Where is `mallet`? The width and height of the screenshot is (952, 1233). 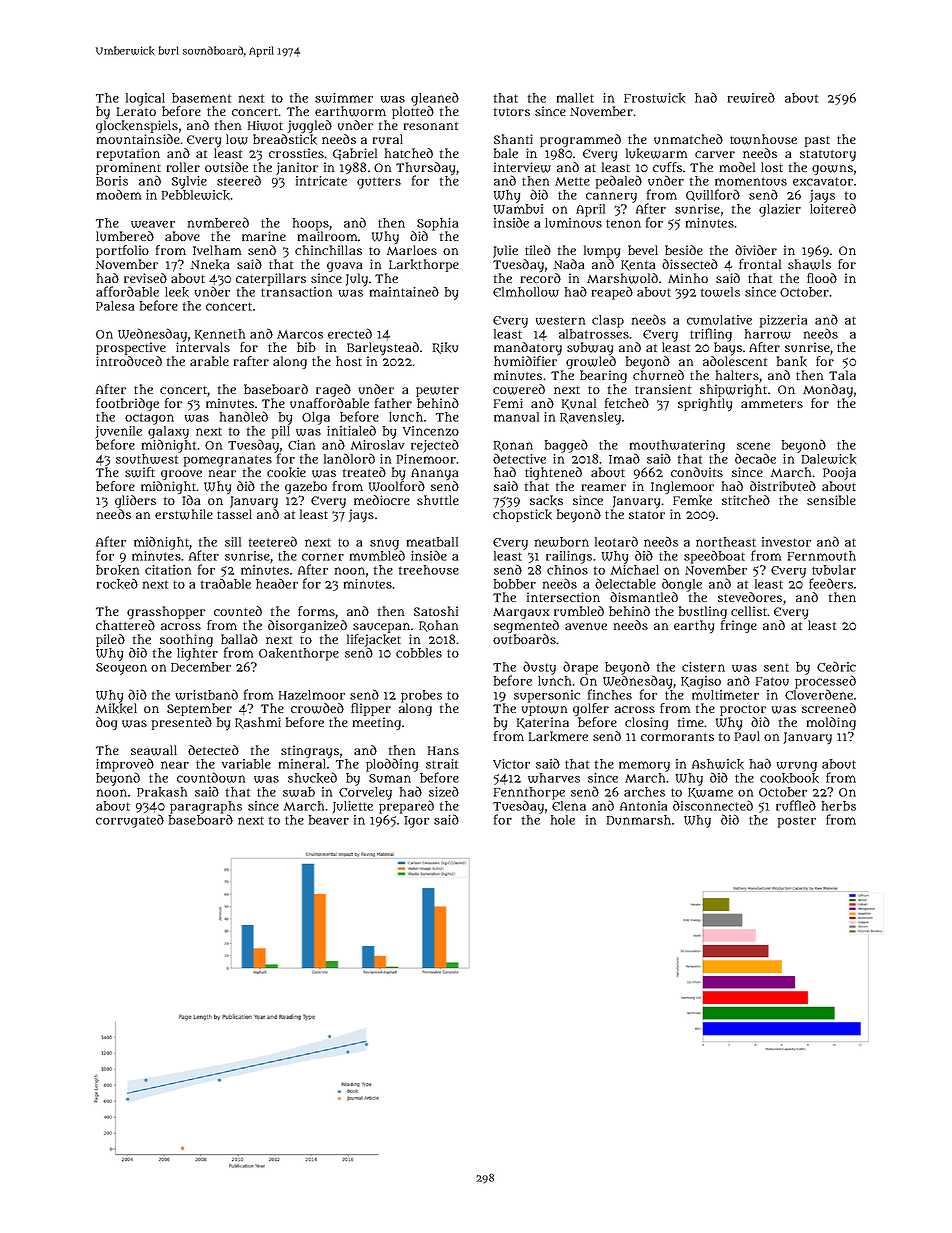
mallet is located at coordinates (575, 98).
